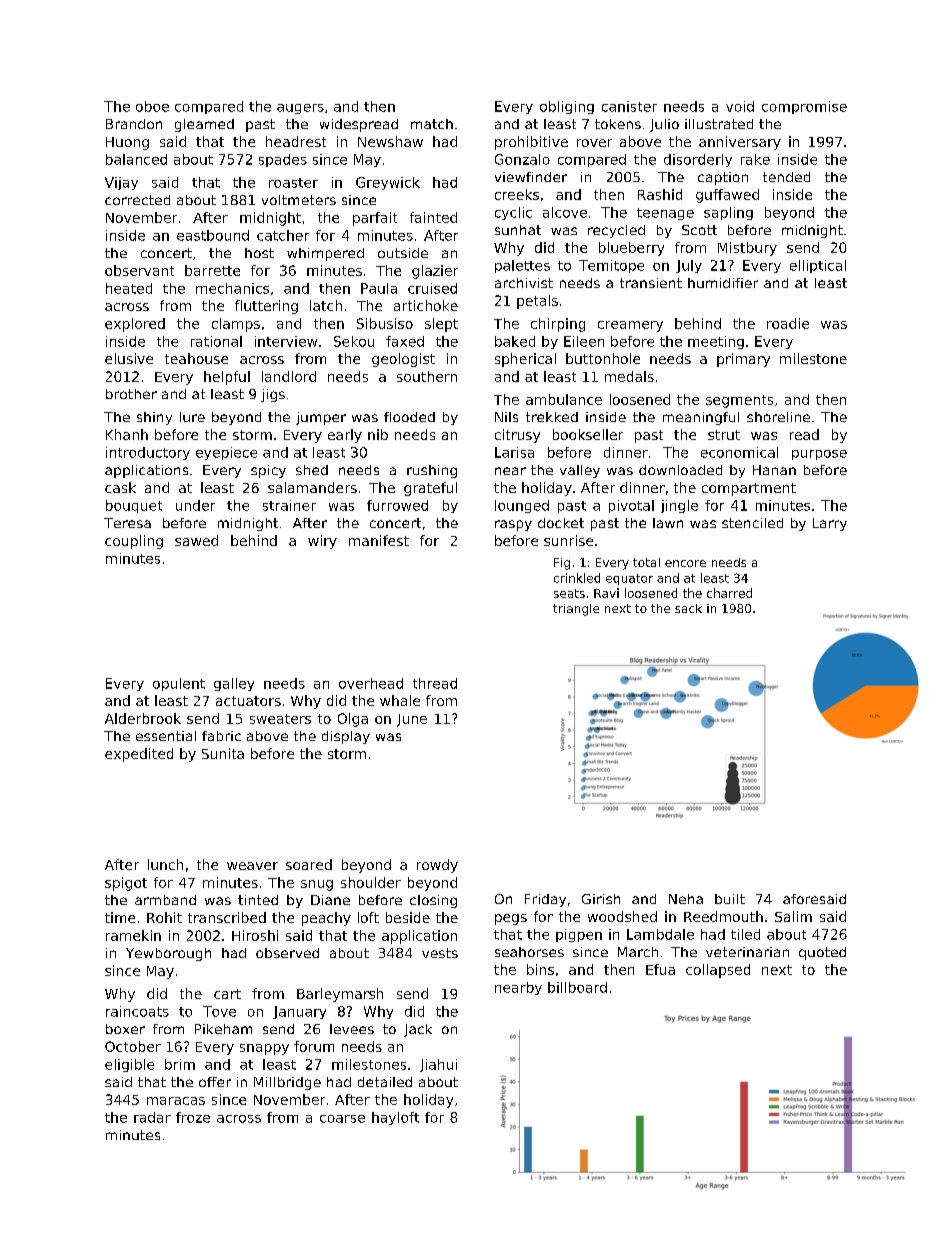  I want to click on built, so click(730, 899).
